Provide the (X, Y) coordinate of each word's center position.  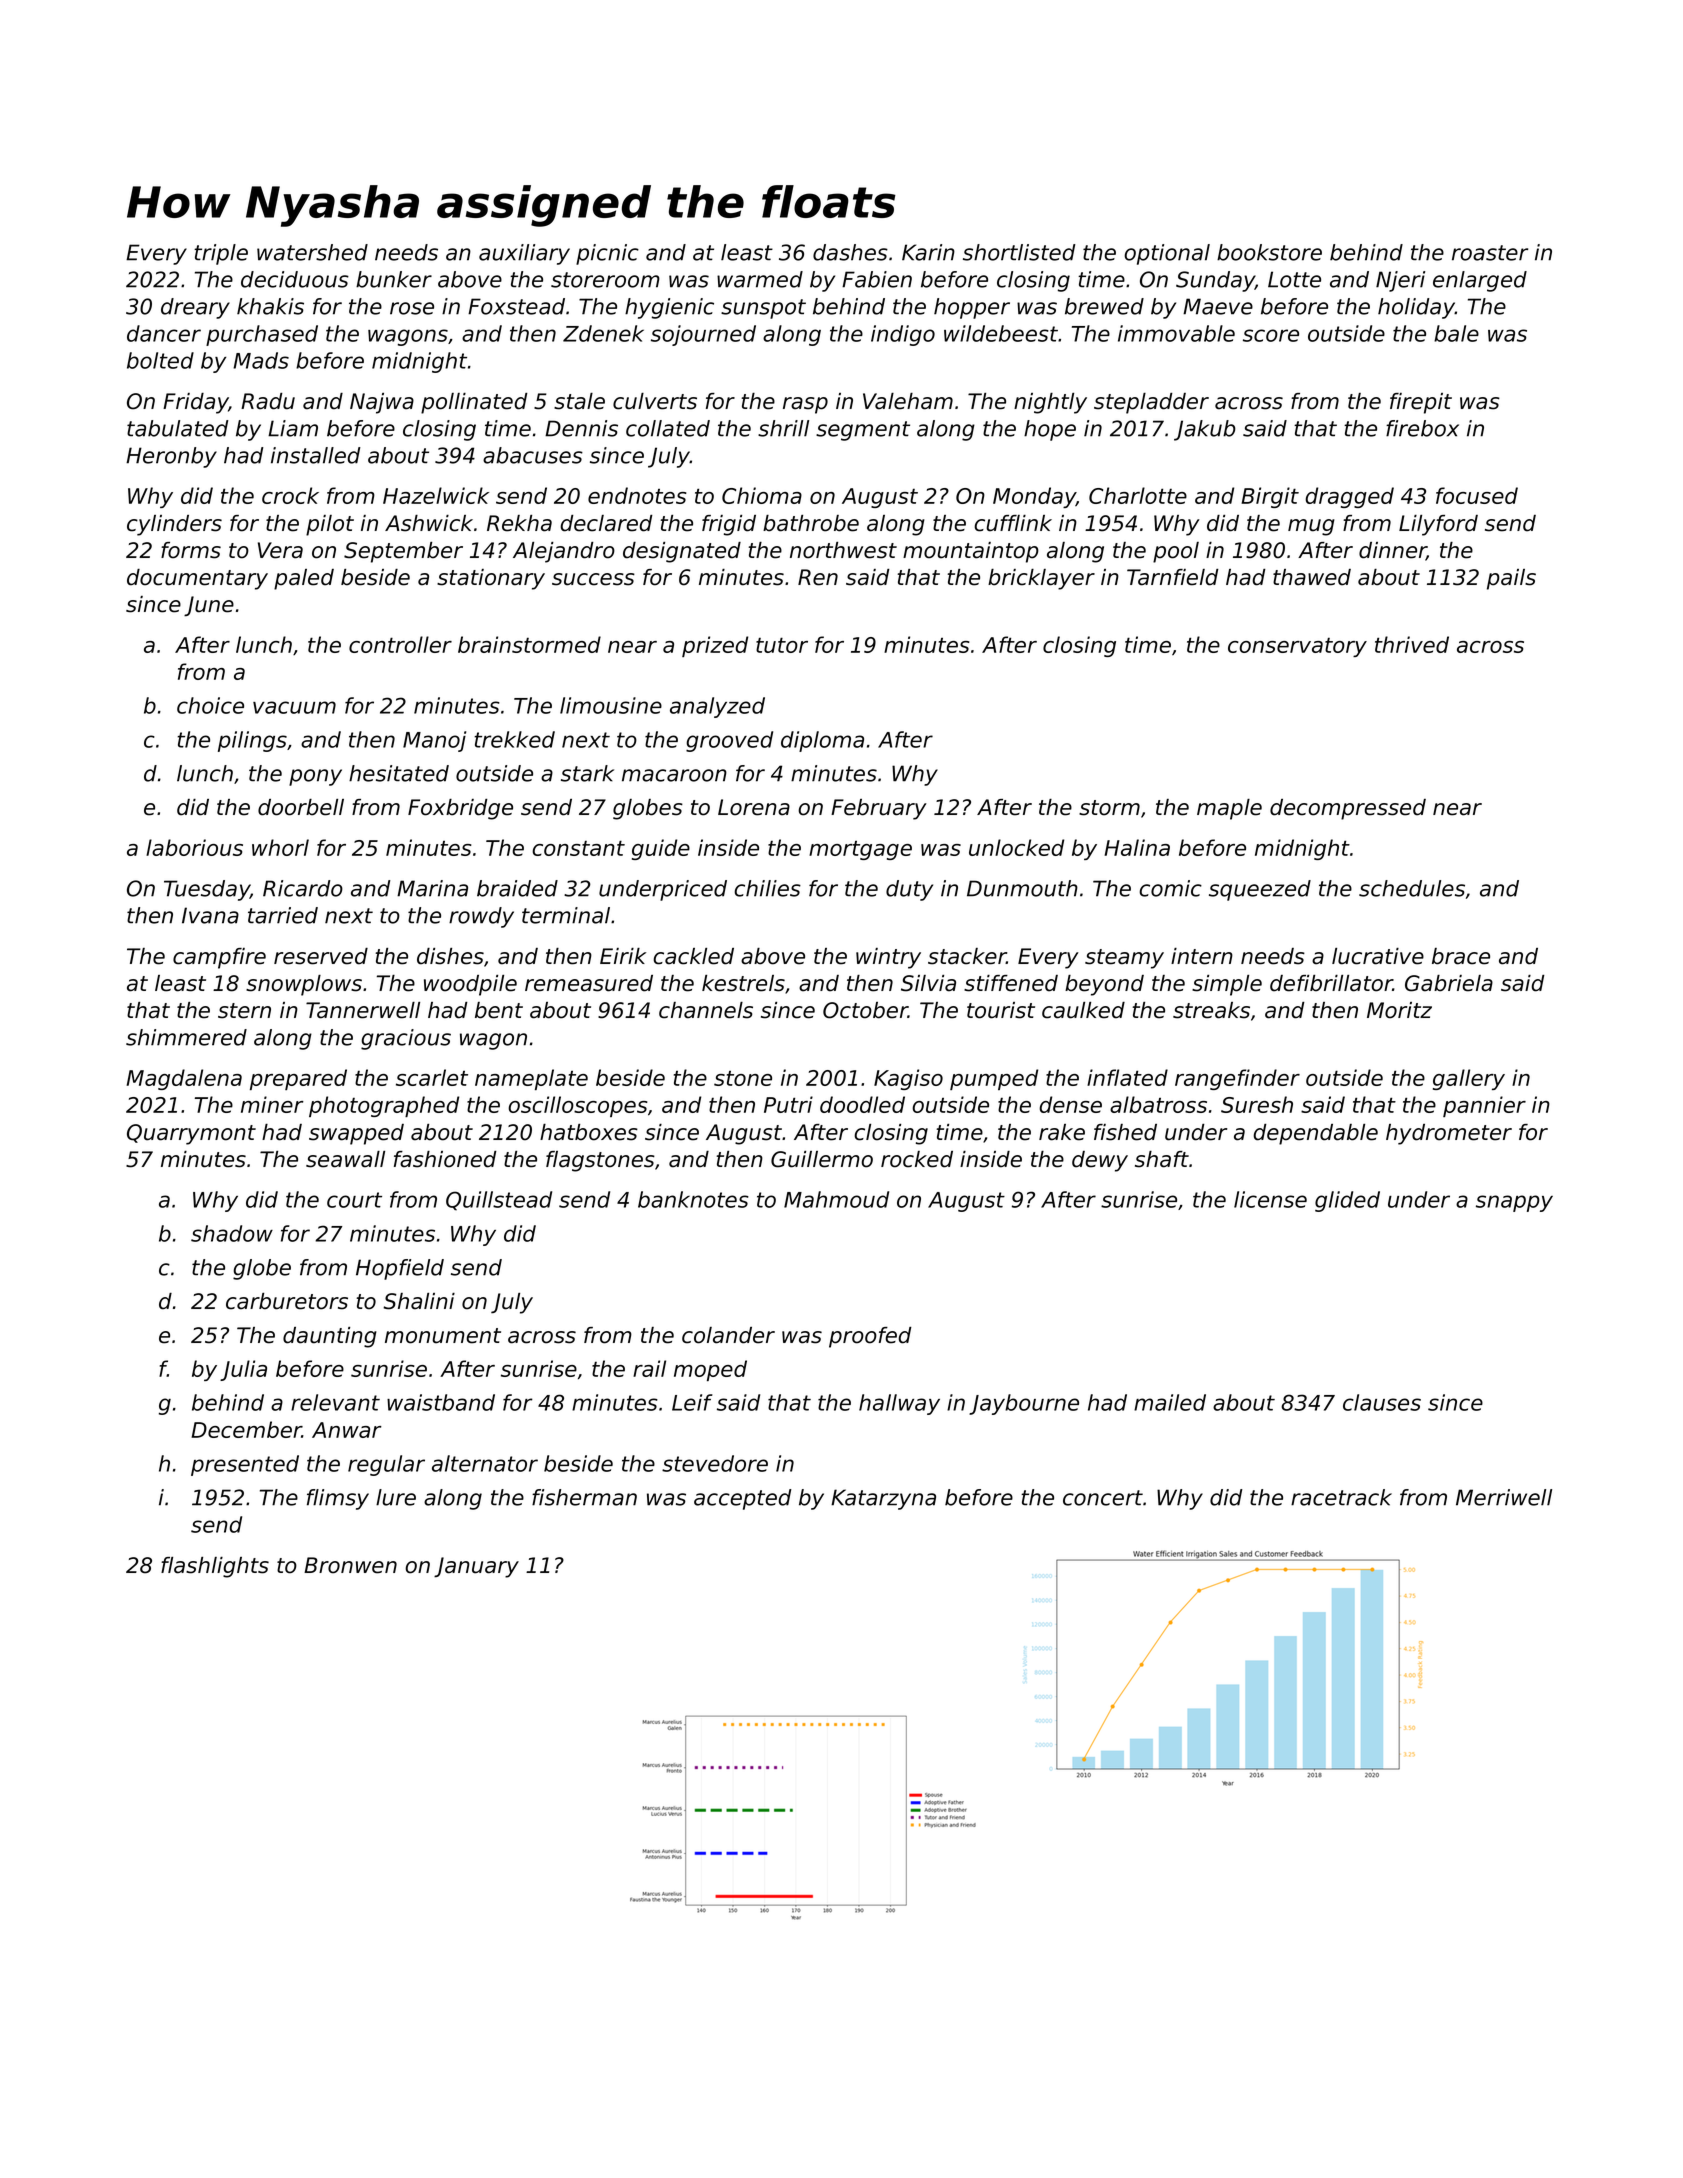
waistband (441, 1402)
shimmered (186, 1037)
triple (221, 254)
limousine (611, 705)
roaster (1490, 253)
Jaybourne (1024, 1404)
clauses (1382, 1402)
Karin (928, 252)
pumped (994, 1079)
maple (1229, 809)
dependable (1315, 1134)
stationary (491, 579)
